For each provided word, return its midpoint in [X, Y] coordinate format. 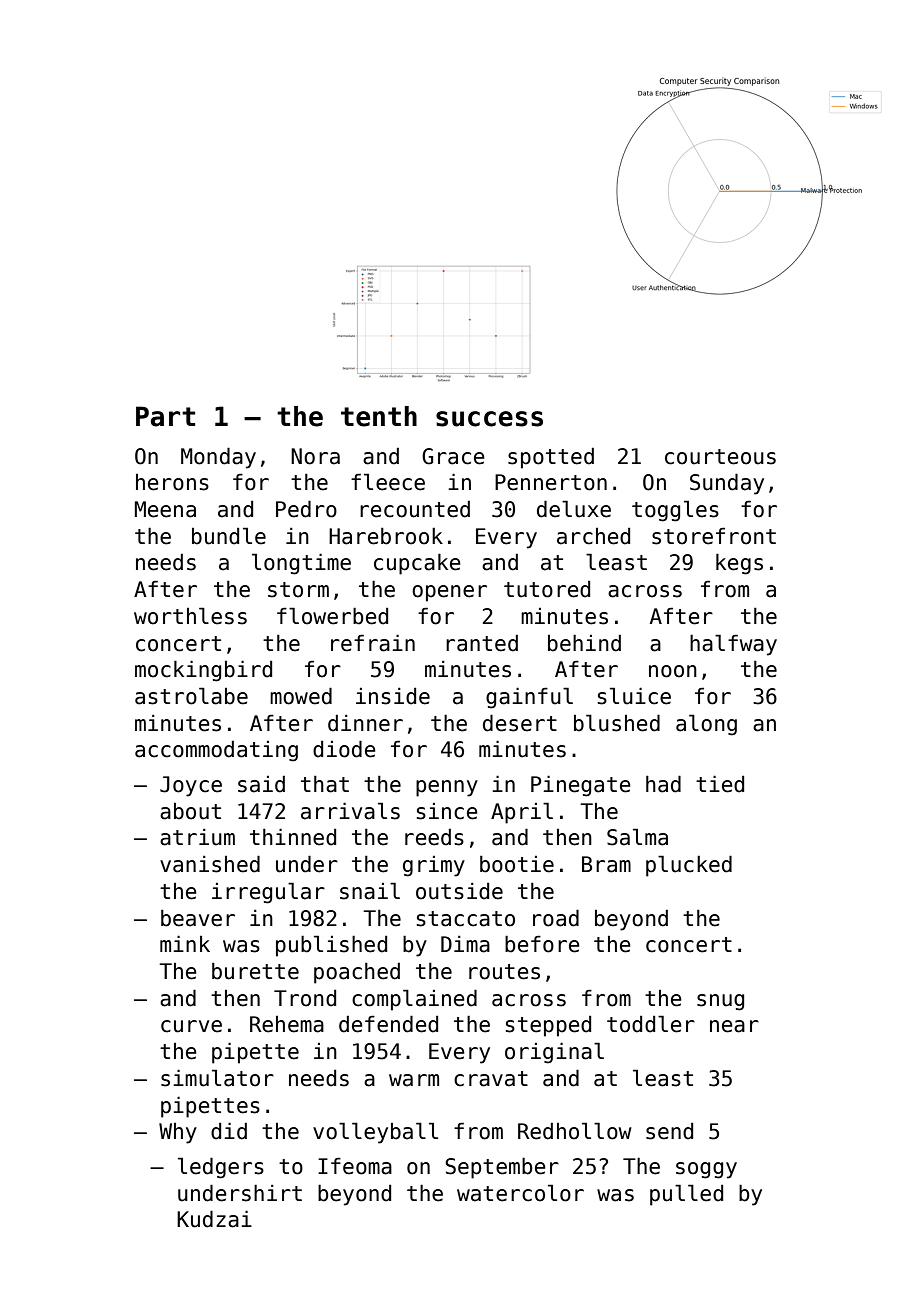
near [734, 1026]
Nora [315, 456]
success [489, 419]
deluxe [574, 509]
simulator [217, 1078]
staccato [466, 919]
